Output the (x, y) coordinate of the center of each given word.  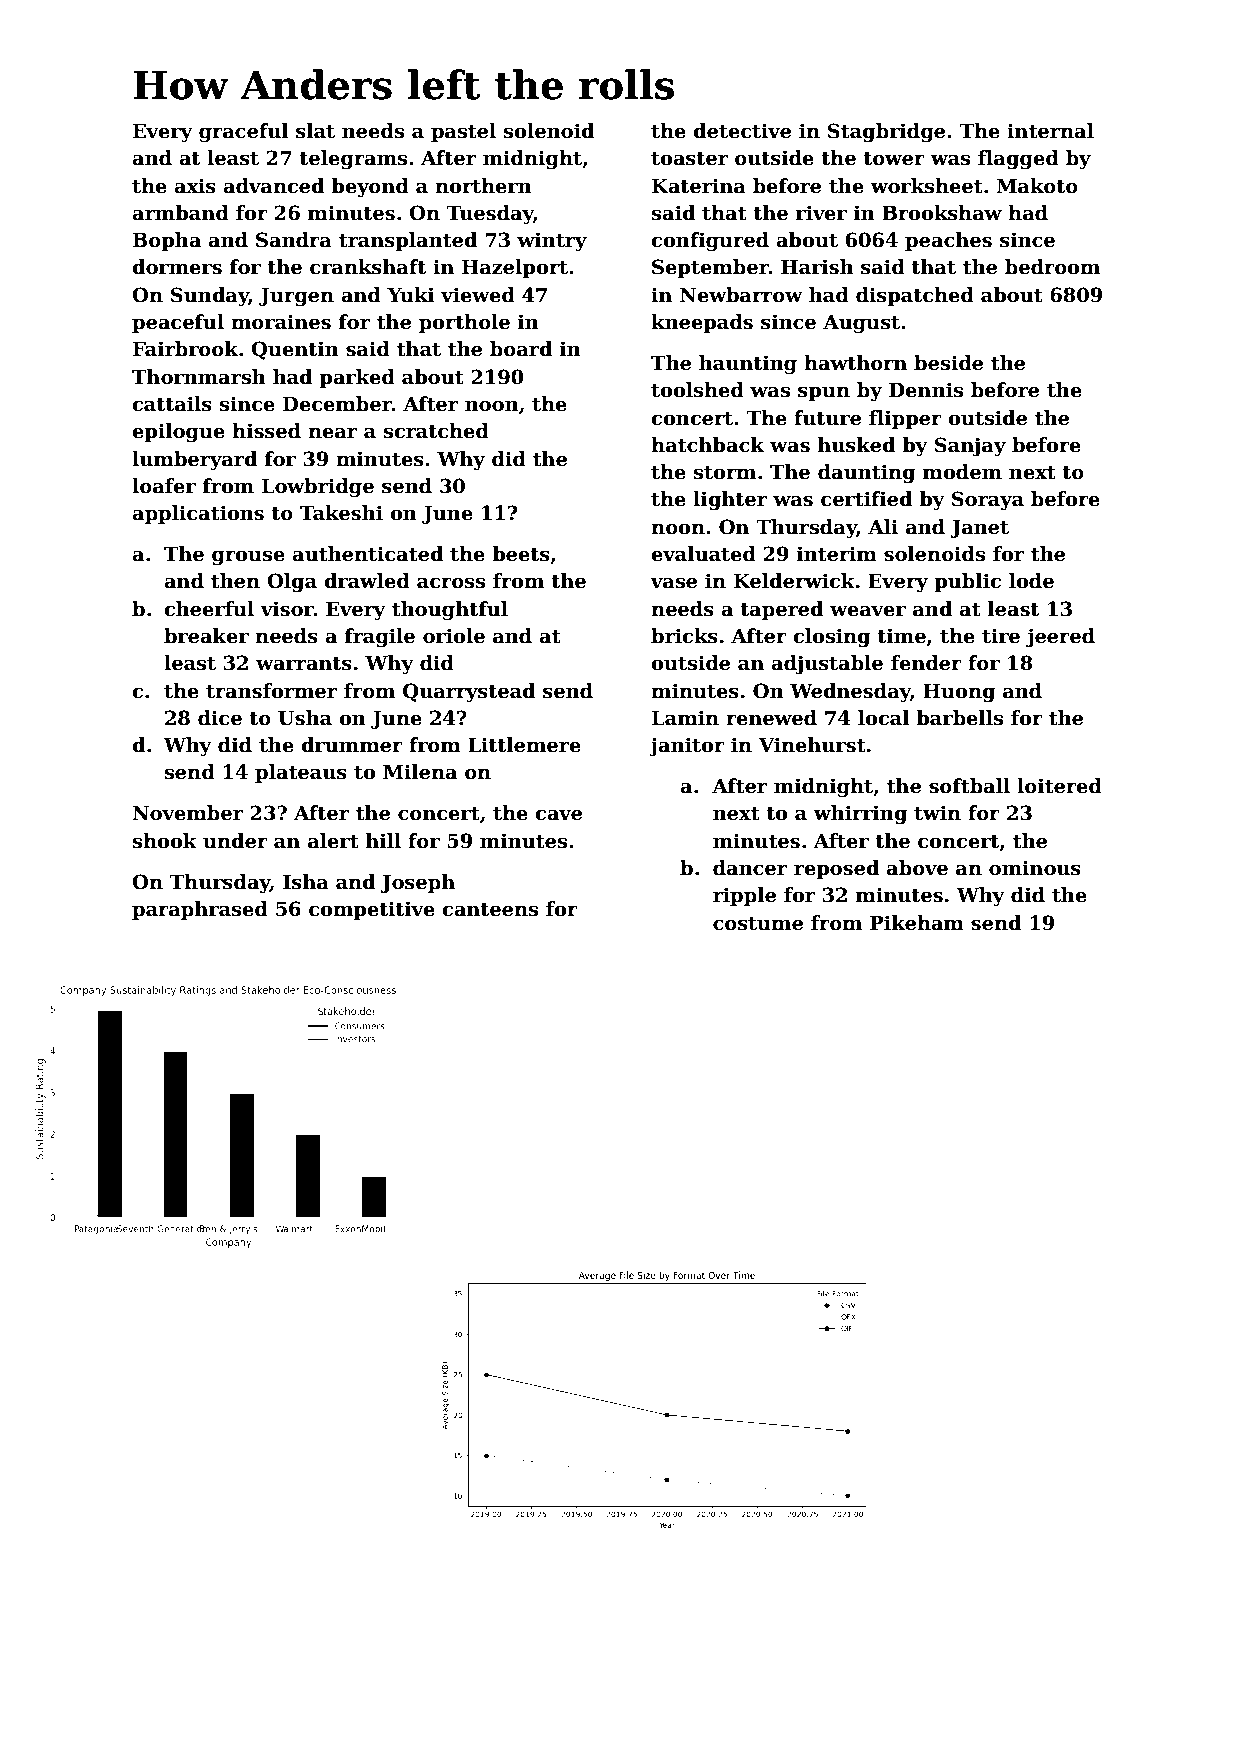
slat (315, 131)
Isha (306, 882)
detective (742, 131)
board (521, 349)
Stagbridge (886, 132)
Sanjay (970, 446)
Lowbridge (318, 487)
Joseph (418, 883)
